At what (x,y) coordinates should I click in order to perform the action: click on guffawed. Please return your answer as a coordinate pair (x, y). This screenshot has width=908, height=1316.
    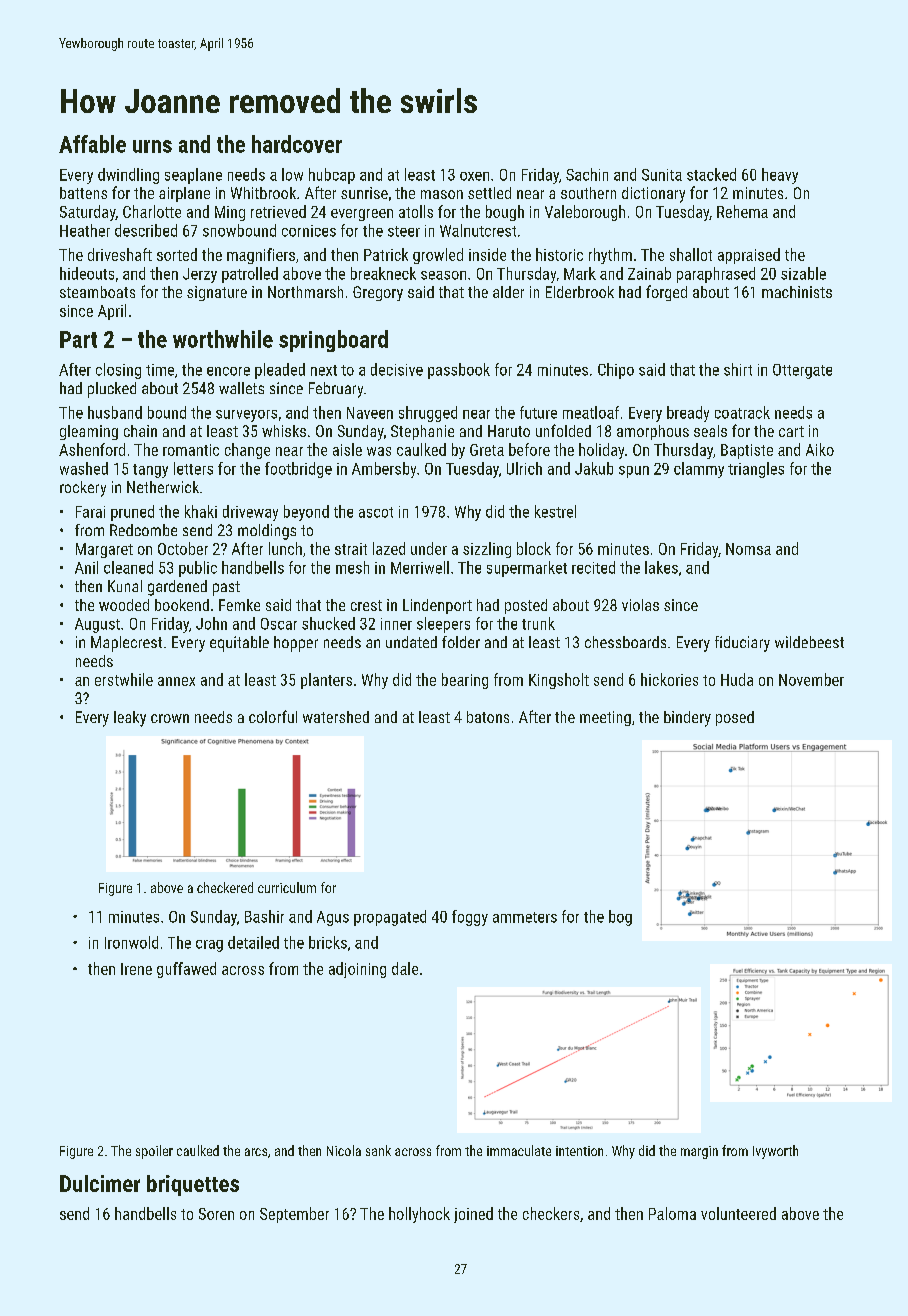
    Looking at the image, I should click on (186, 970).
